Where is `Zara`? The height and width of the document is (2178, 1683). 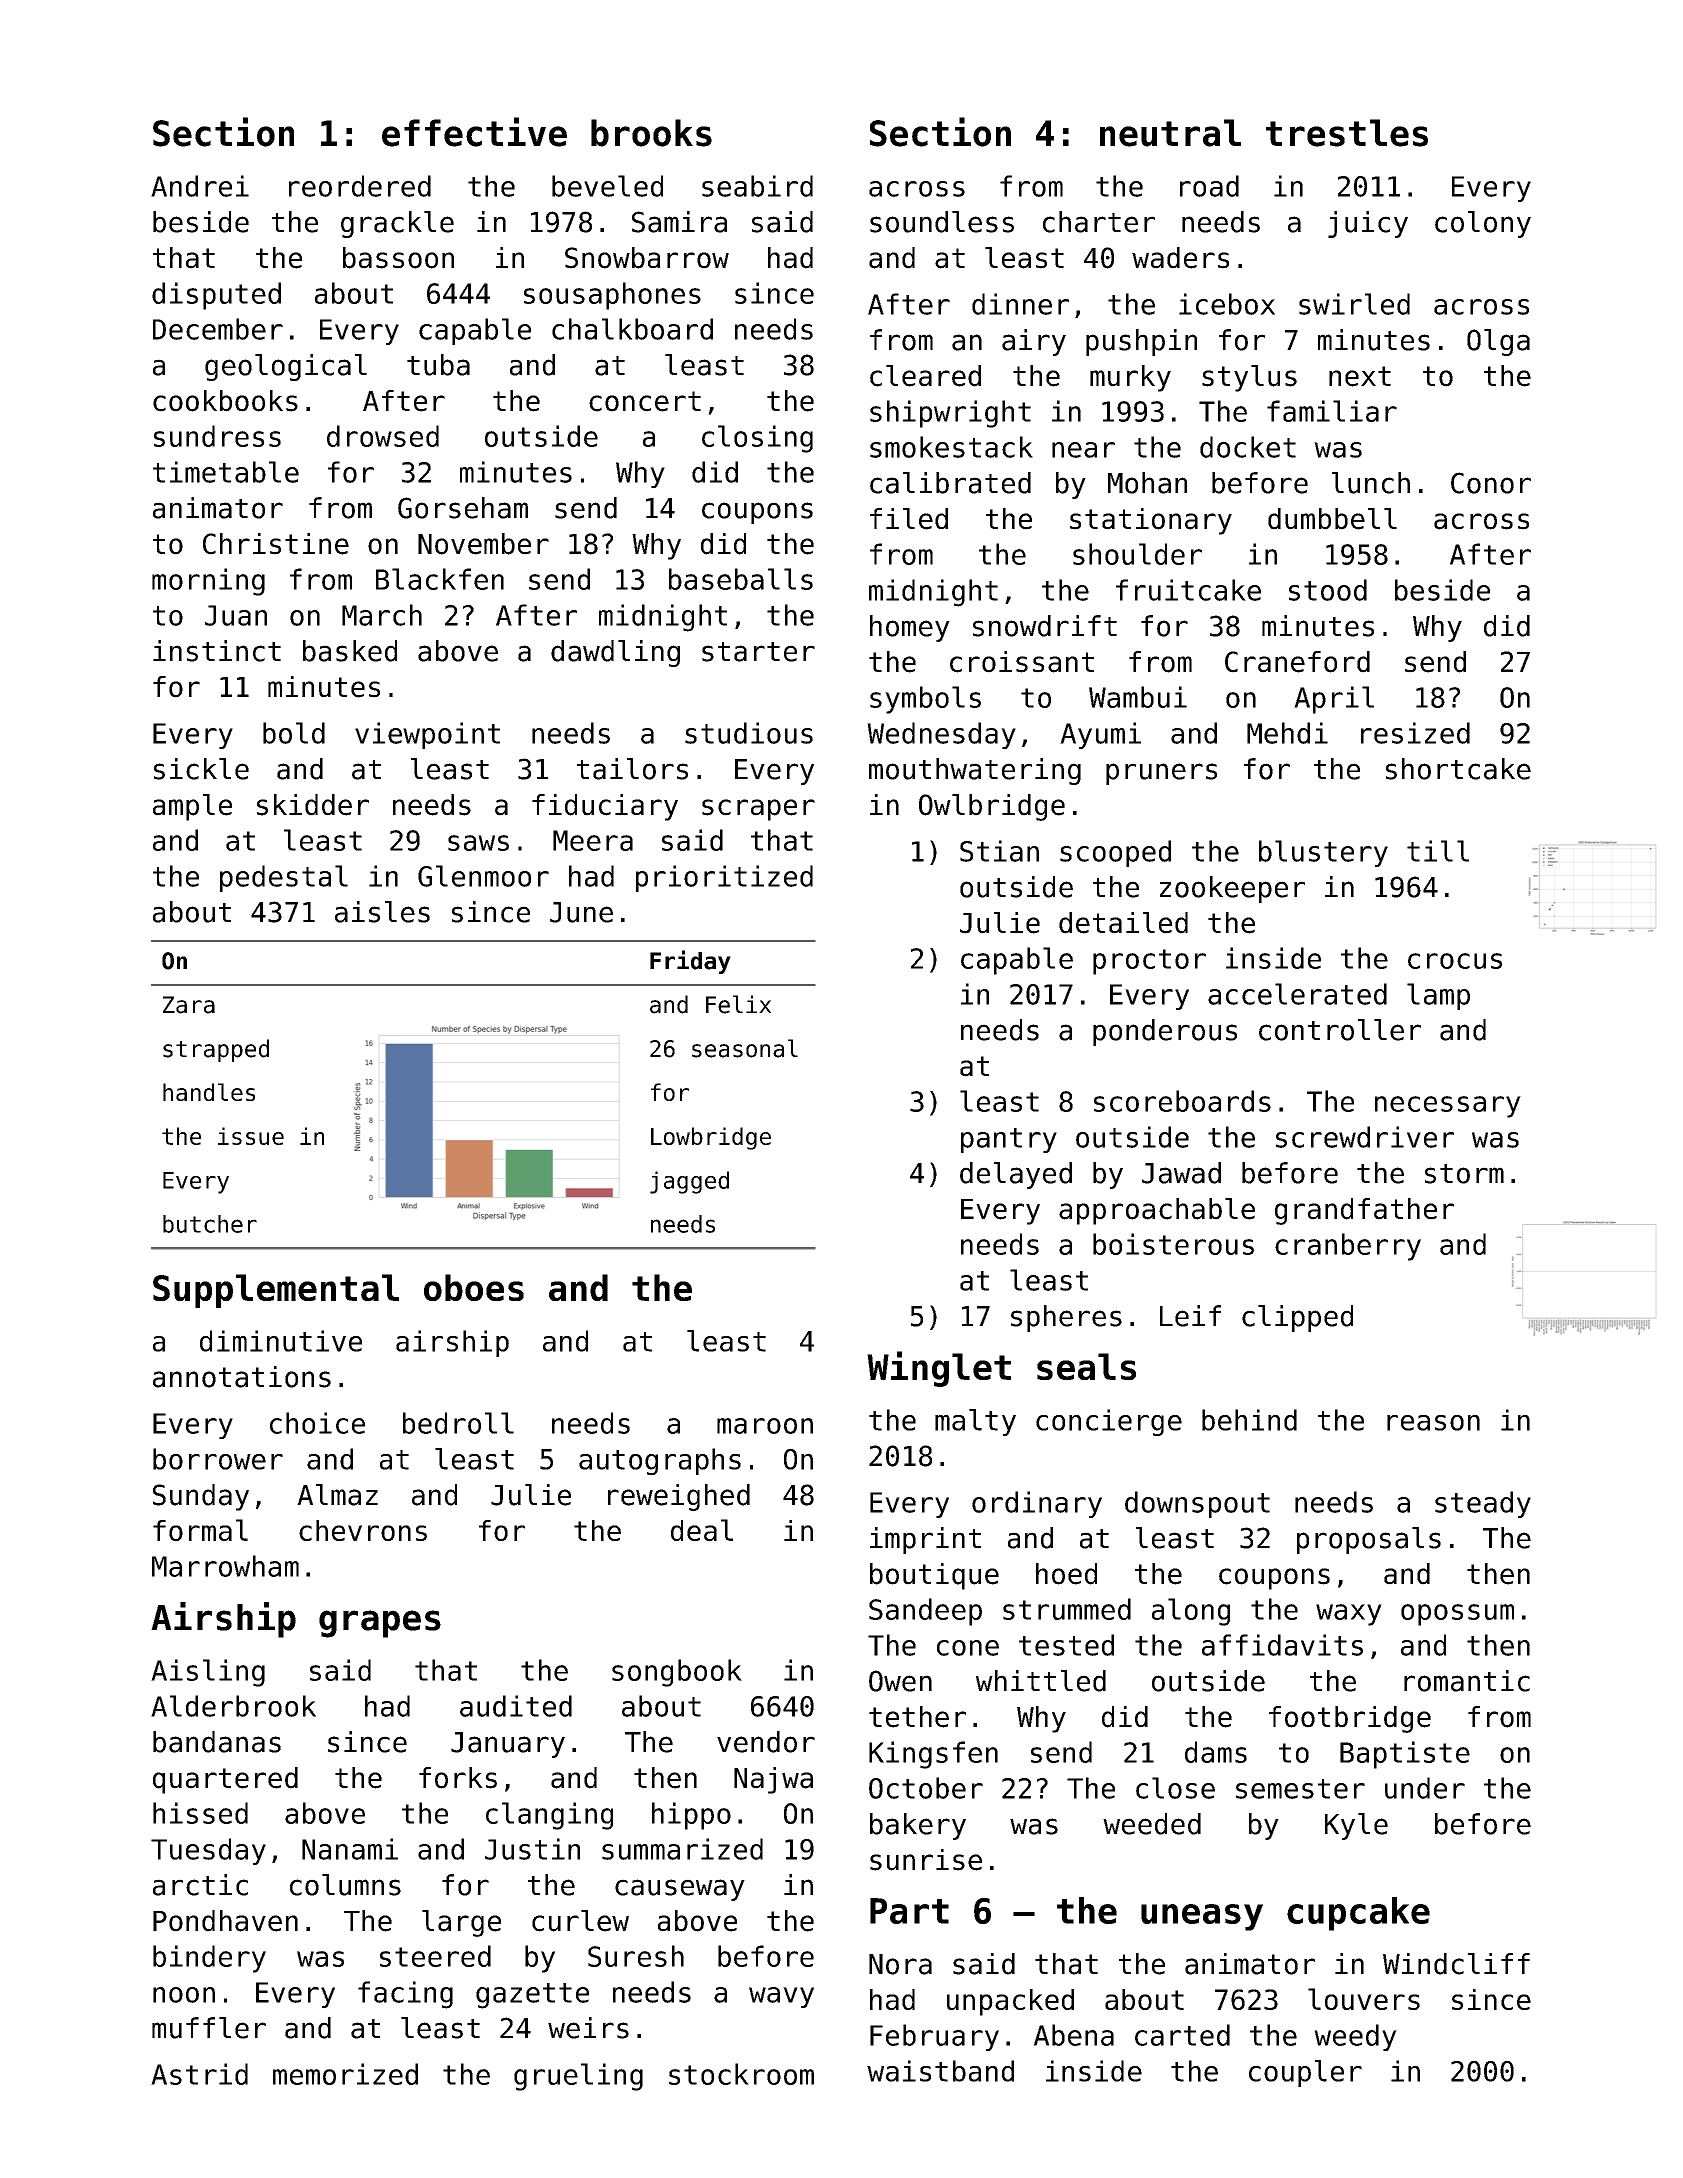 Zara is located at coordinates (189, 1005).
